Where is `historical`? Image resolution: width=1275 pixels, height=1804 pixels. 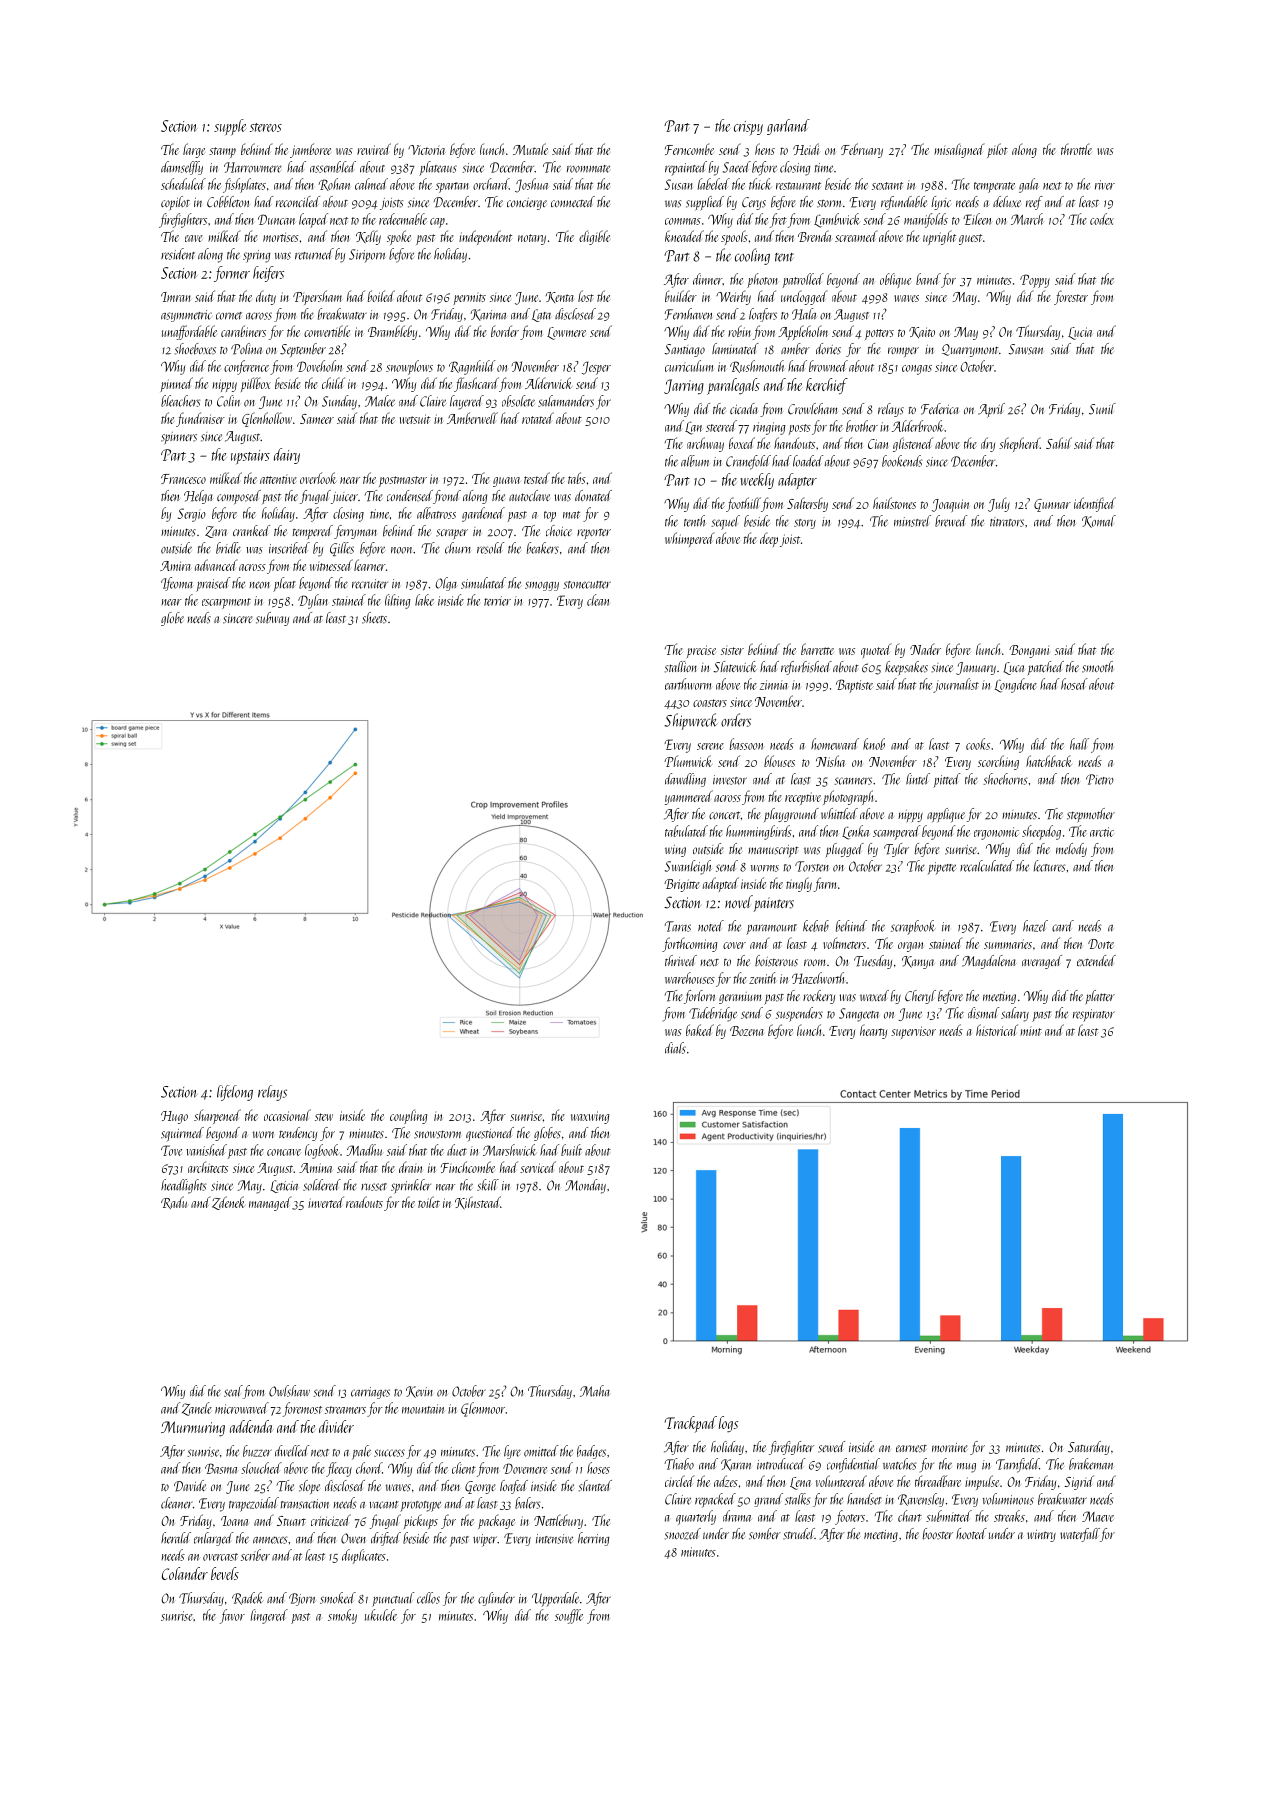 historical is located at coordinates (997, 1030).
